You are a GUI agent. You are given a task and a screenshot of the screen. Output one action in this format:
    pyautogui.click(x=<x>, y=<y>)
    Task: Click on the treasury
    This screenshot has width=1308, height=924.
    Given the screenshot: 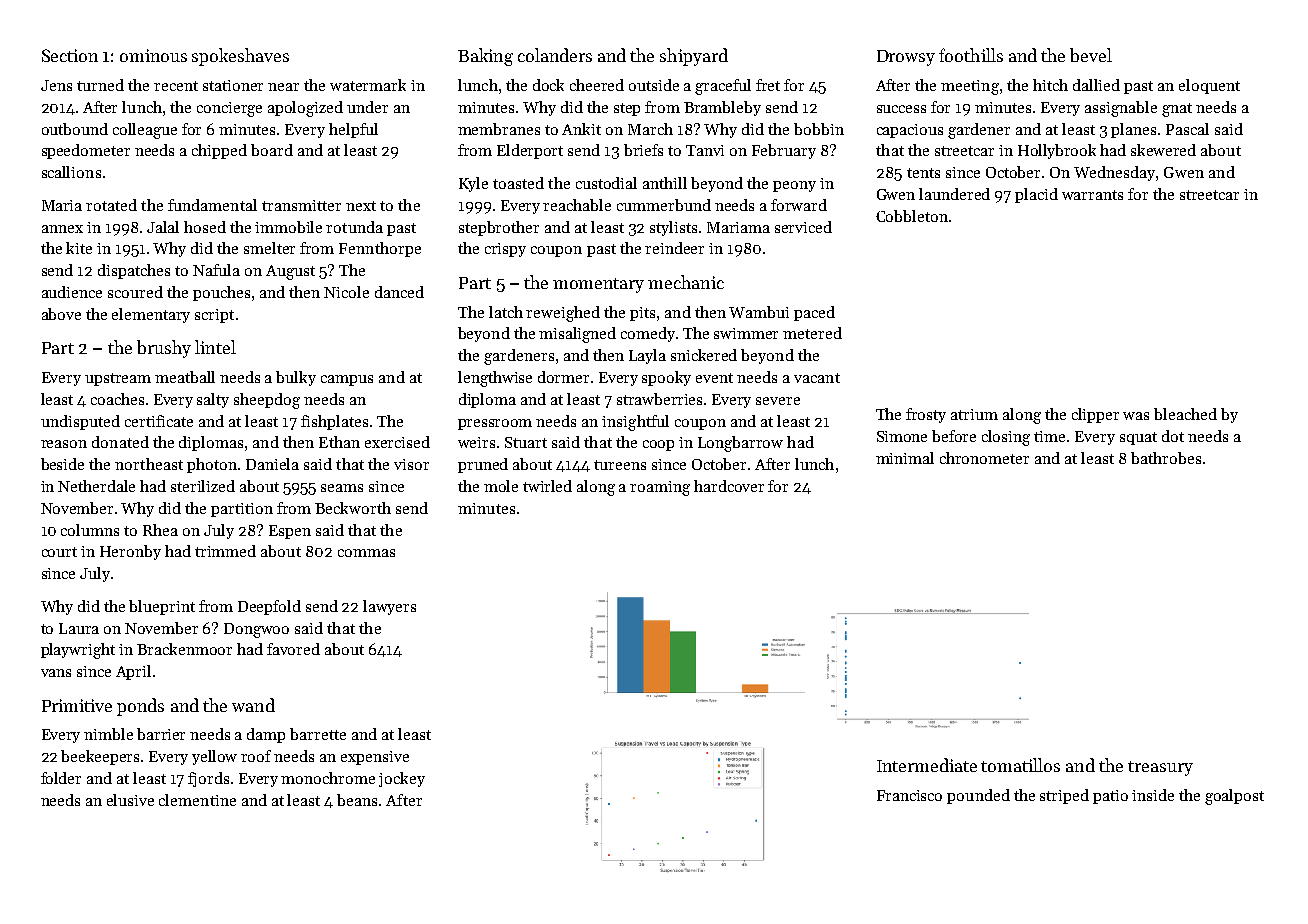 What is the action you would take?
    pyautogui.click(x=1160, y=768)
